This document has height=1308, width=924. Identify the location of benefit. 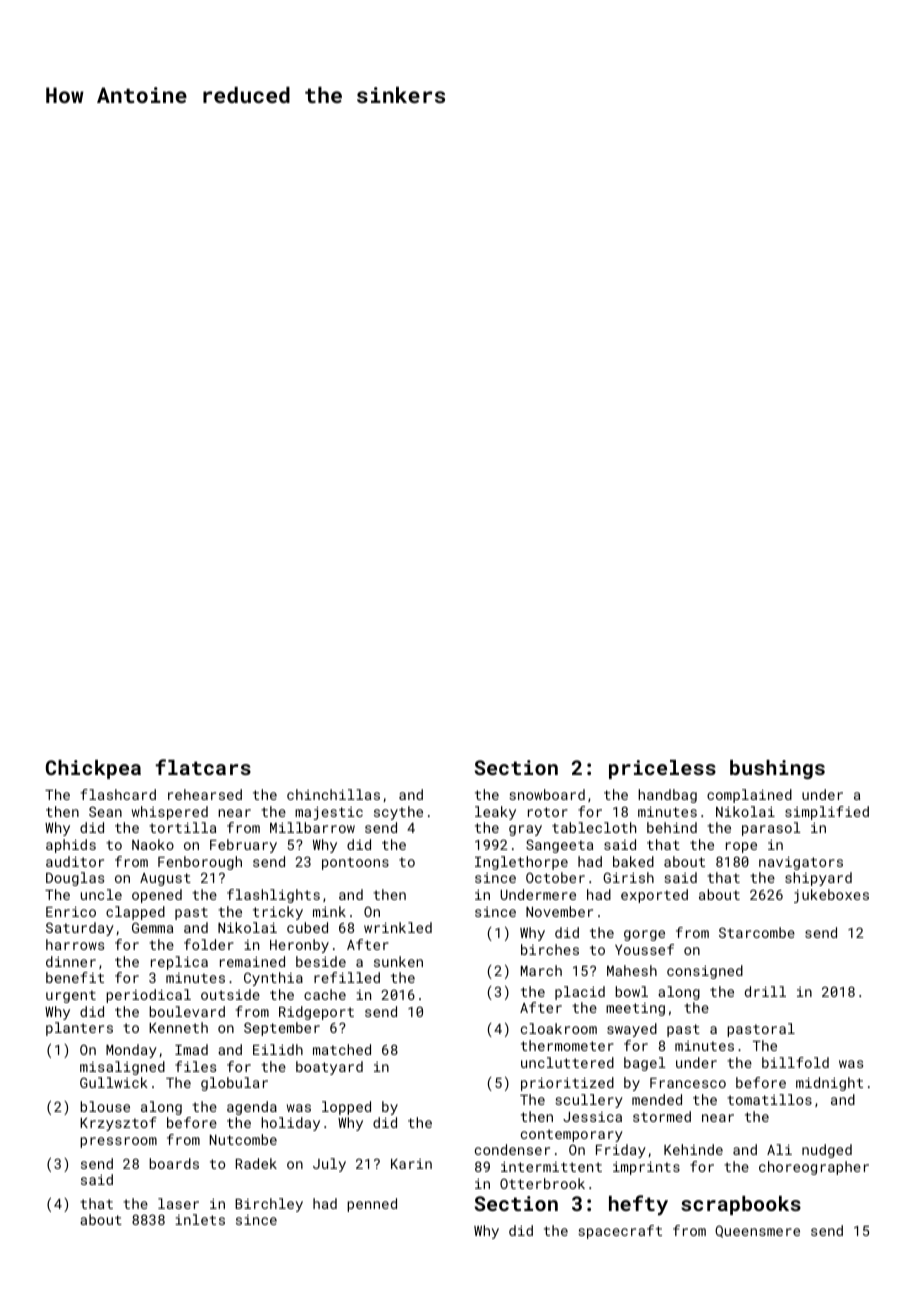
(75, 977).
